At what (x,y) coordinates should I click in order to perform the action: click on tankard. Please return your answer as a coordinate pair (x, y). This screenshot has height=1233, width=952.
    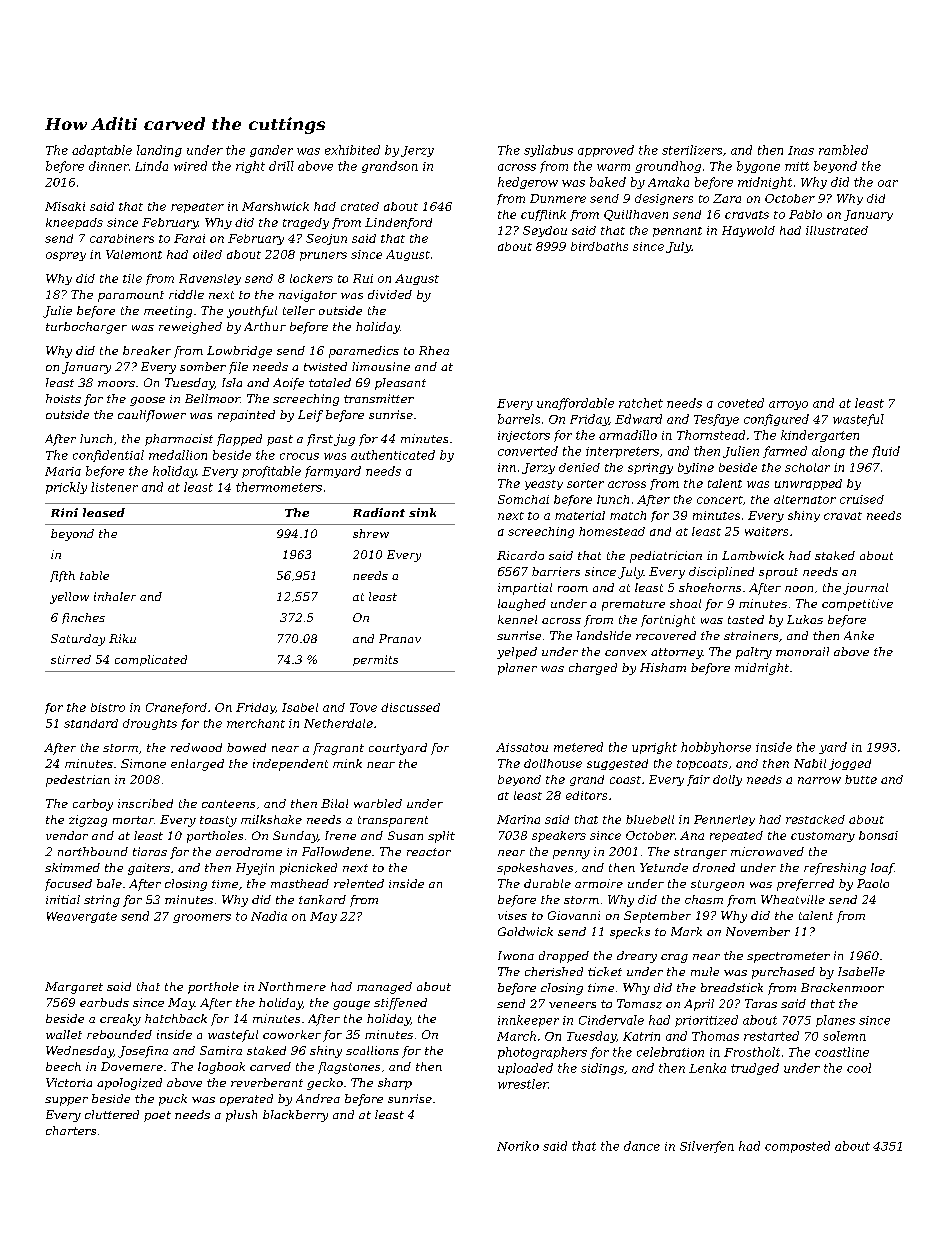
    Looking at the image, I should click on (322, 899).
